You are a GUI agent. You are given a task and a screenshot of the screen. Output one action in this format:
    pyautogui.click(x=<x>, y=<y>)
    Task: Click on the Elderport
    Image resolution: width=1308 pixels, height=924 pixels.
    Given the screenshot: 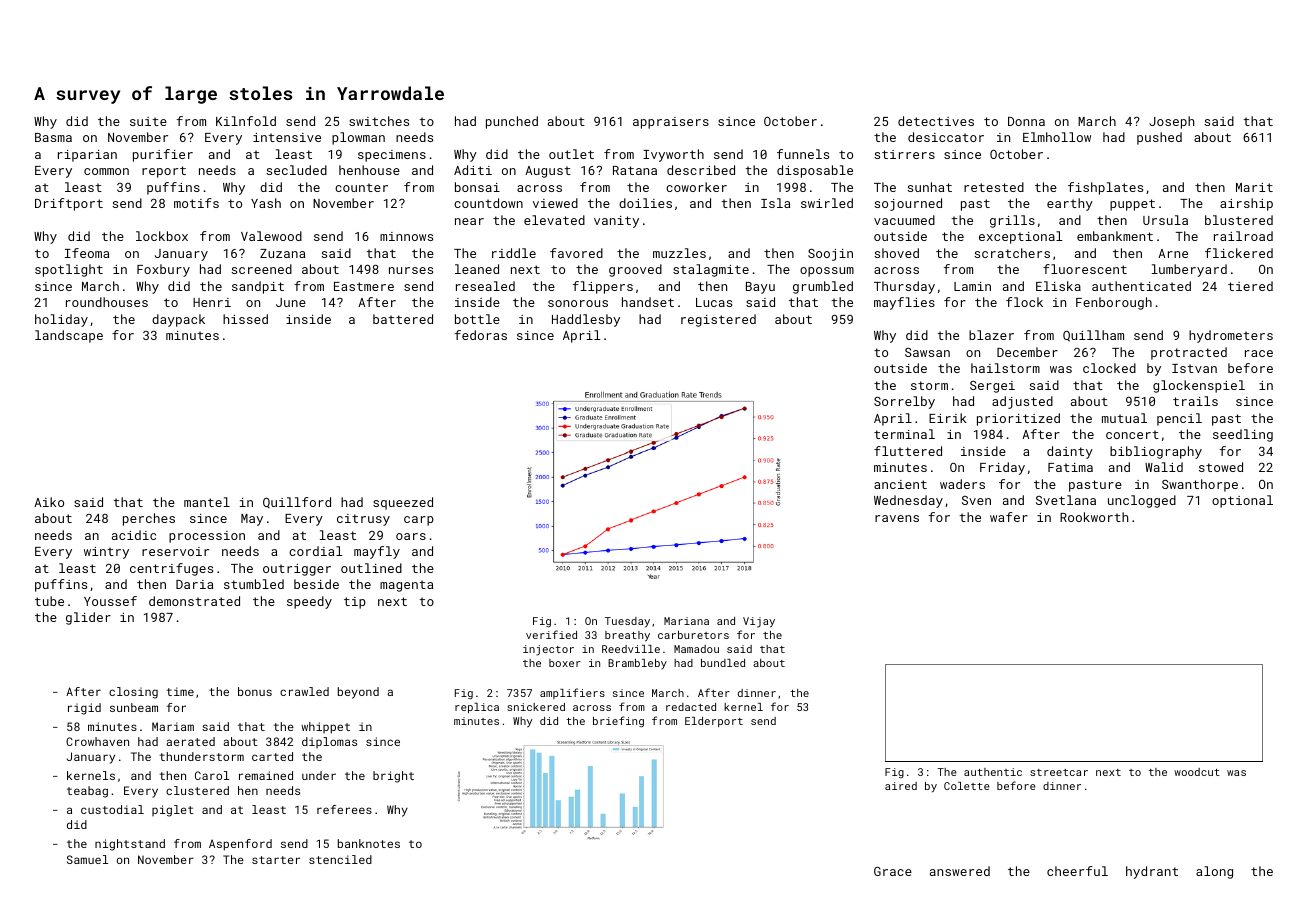 What is the action you would take?
    pyautogui.click(x=714, y=722)
